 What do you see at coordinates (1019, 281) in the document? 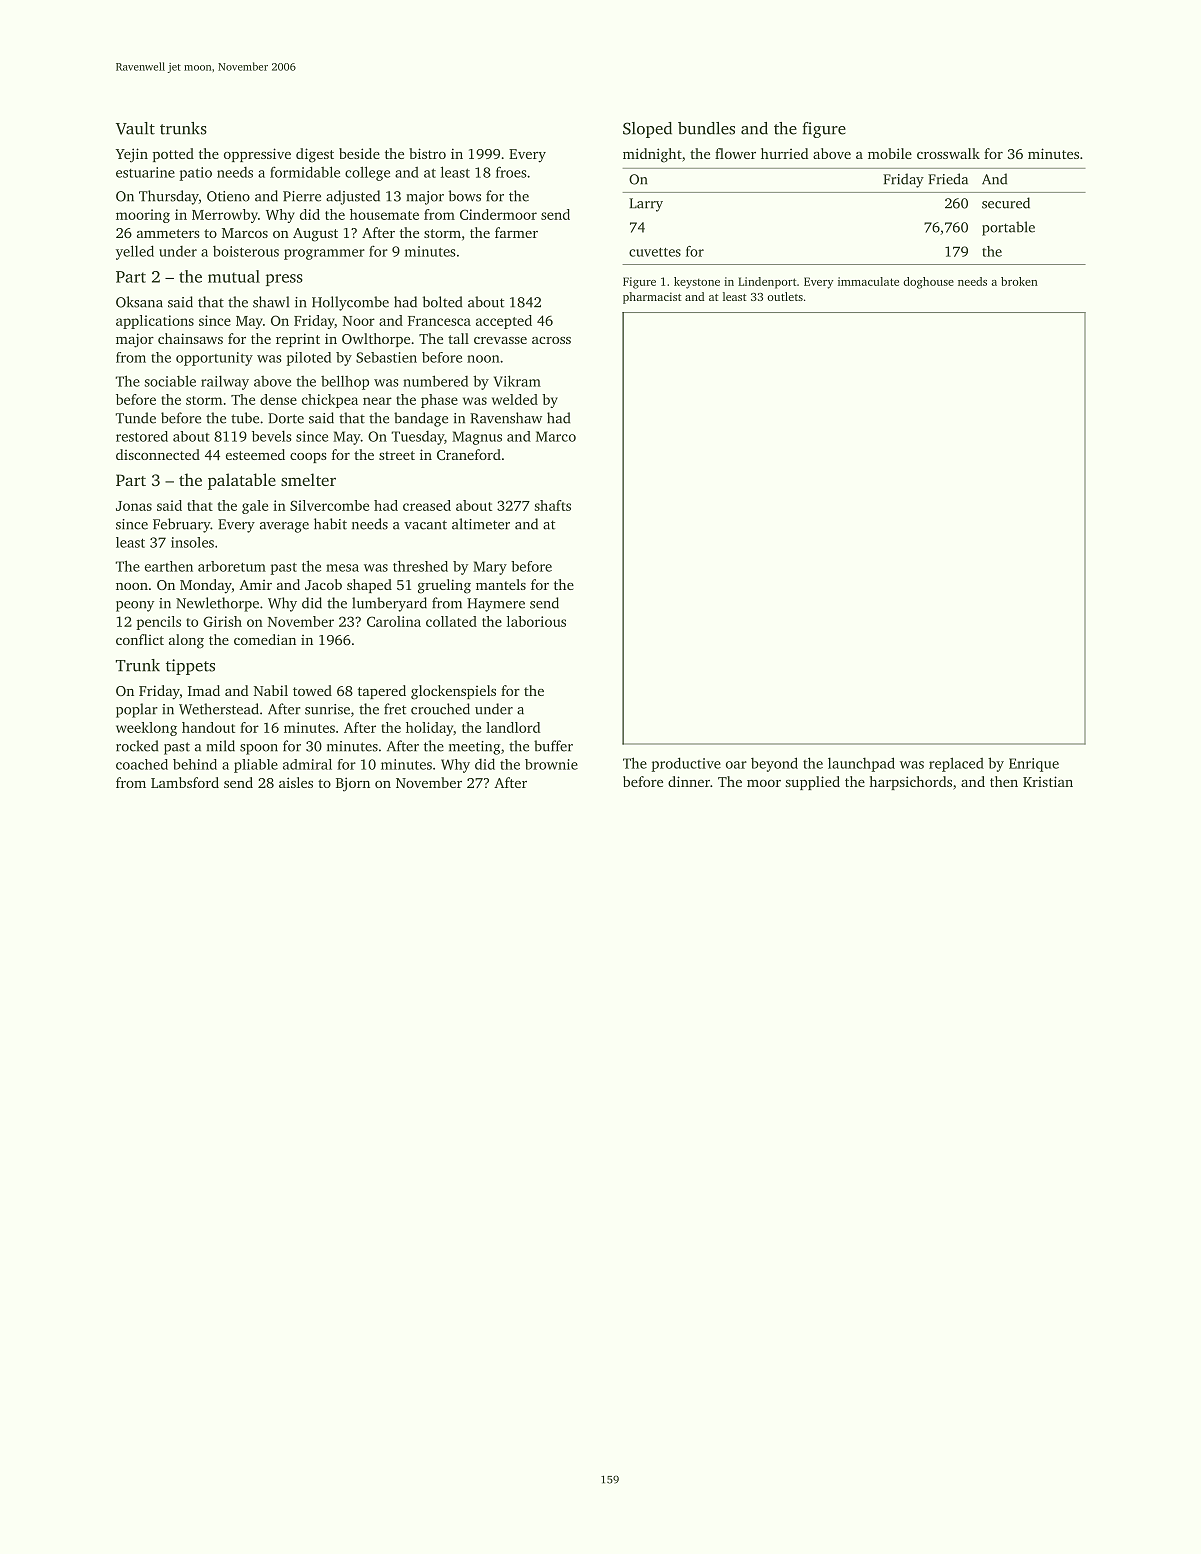
I see `broken` at bounding box center [1019, 281].
